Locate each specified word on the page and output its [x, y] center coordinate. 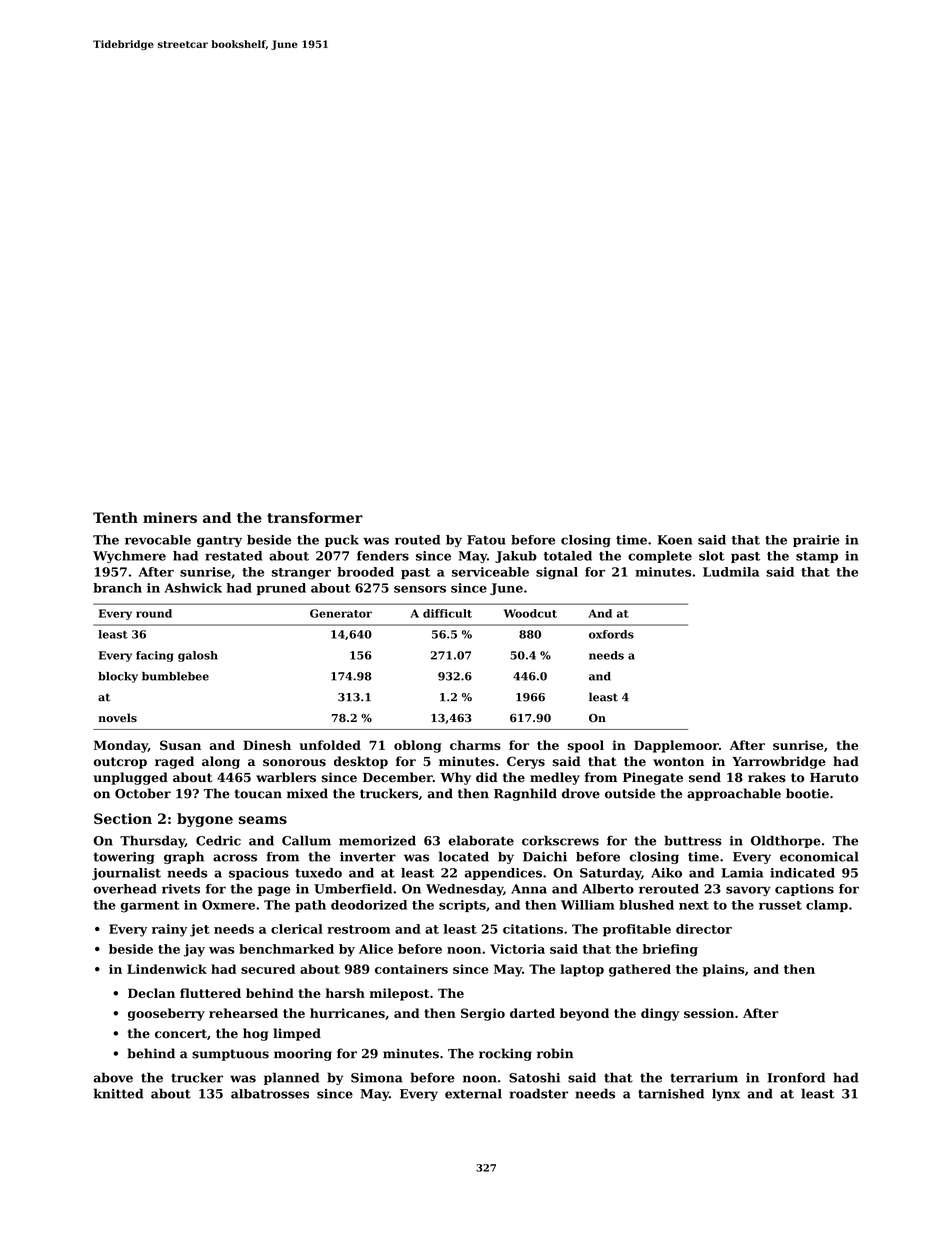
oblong [417, 746]
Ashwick [193, 588]
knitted [118, 1093]
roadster [538, 1093]
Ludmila [731, 572]
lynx [726, 1095]
